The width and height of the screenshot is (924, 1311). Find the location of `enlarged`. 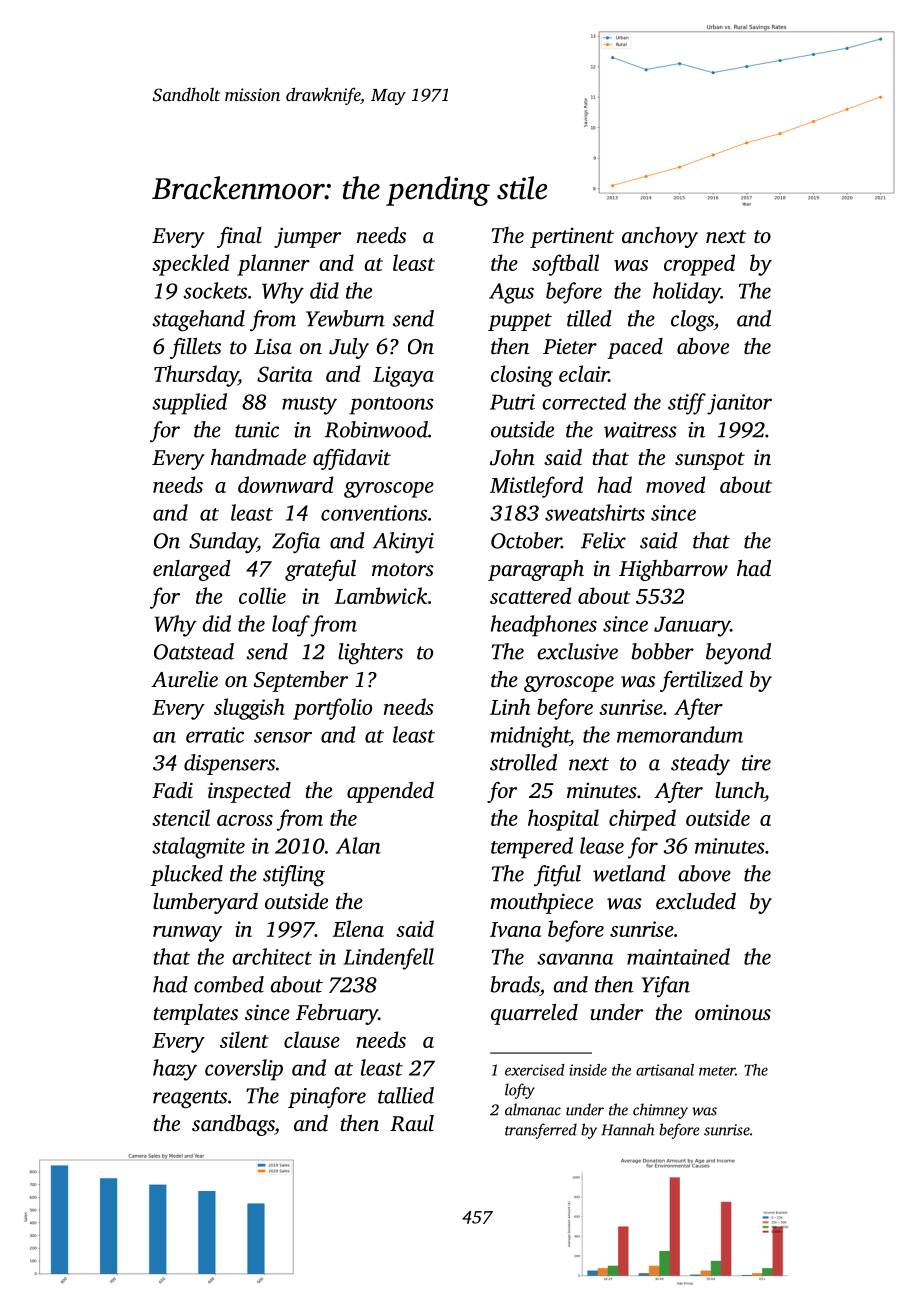

enlarged is located at coordinates (192, 570).
